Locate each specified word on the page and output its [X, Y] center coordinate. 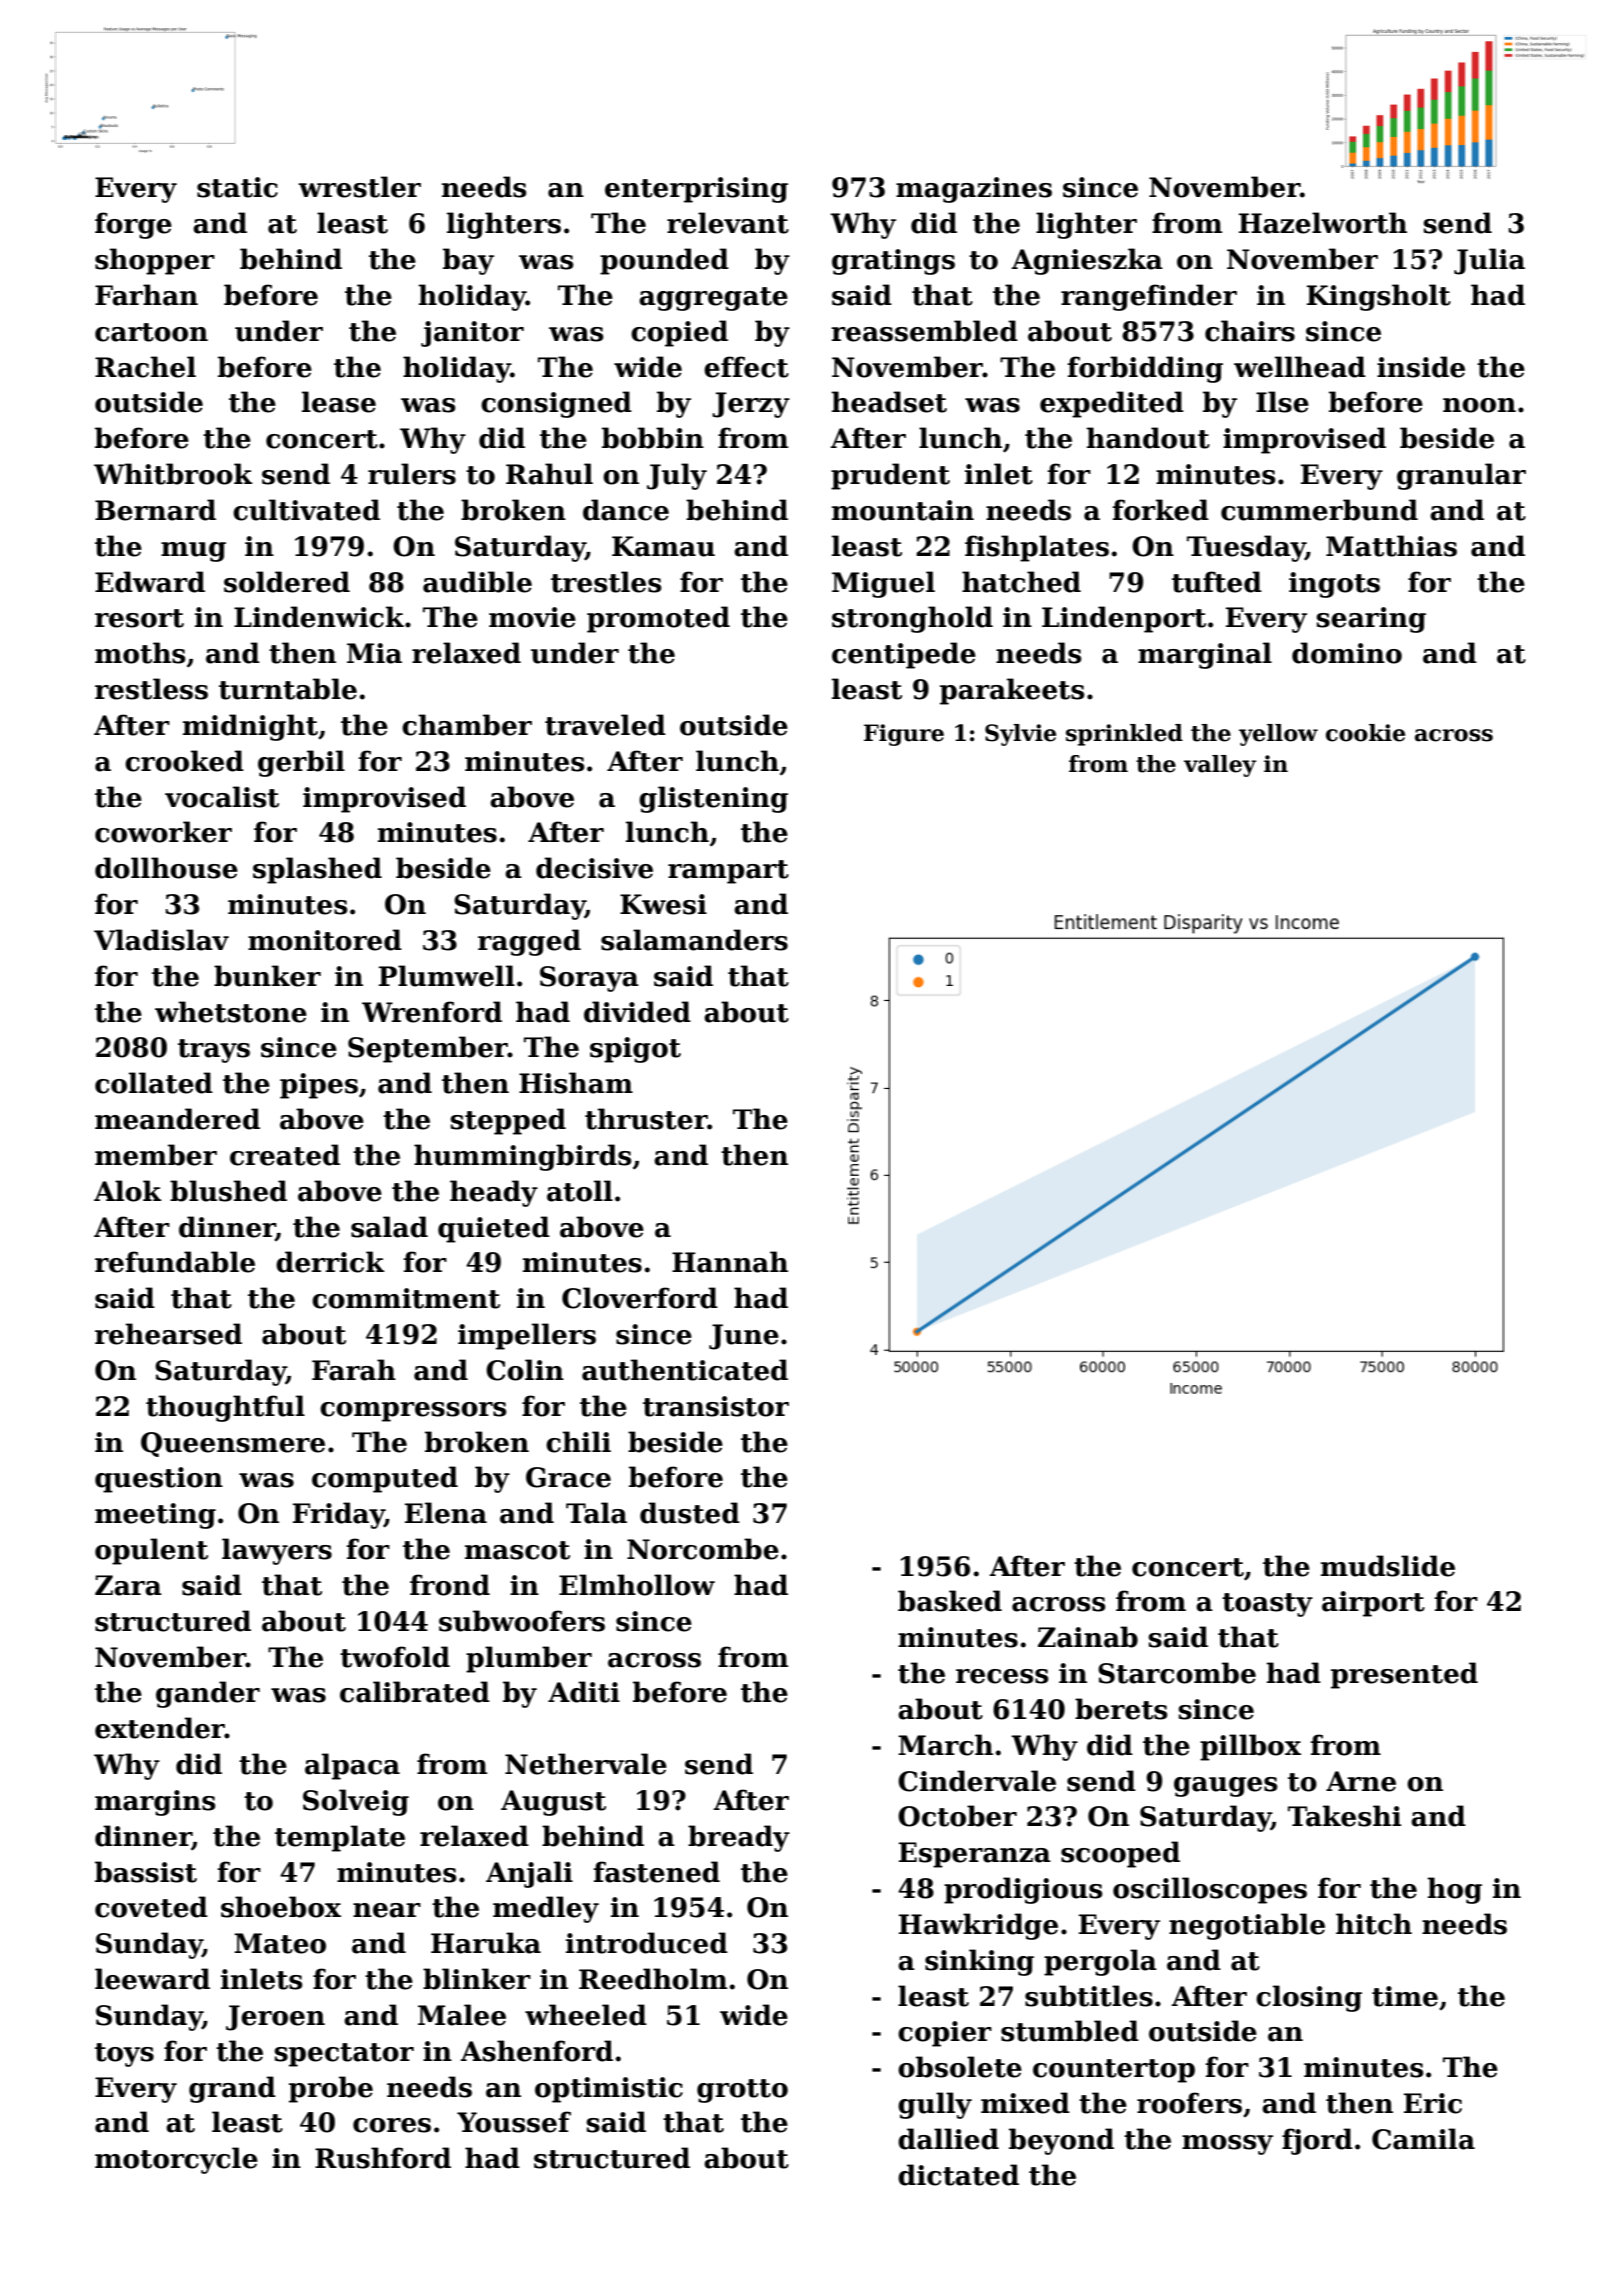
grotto [742, 2091]
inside [1421, 367]
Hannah [730, 1262]
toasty [1267, 1605]
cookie [1365, 733]
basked [950, 1601]
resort [139, 618]
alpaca [352, 1766]
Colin [525, 1370]
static [237, 187]
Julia [1489, 261]
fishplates [1037, 548]
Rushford [383, 2158]
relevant [728, 223]
